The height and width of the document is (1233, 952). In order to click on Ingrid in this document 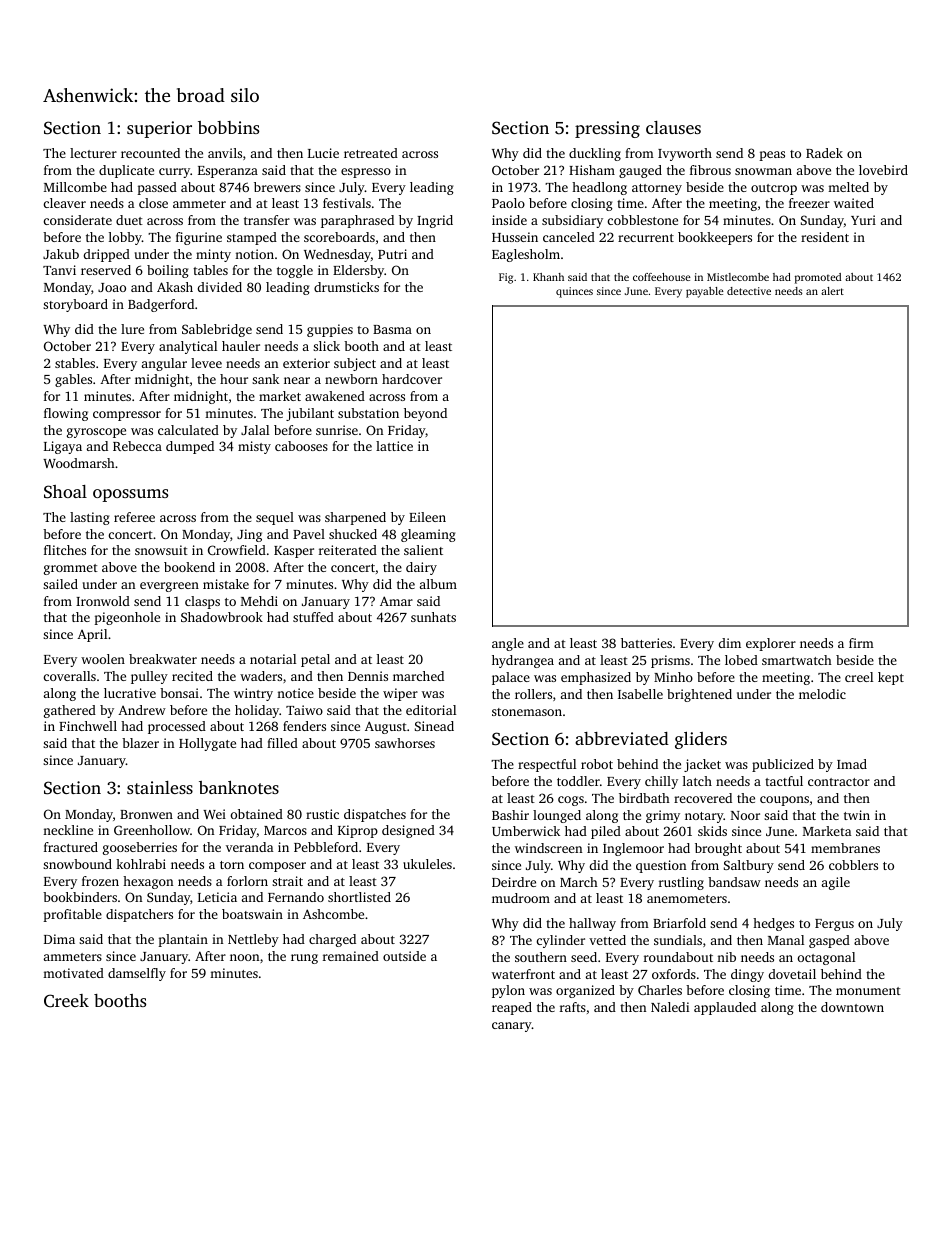, I will do `click(435, 221)`.
